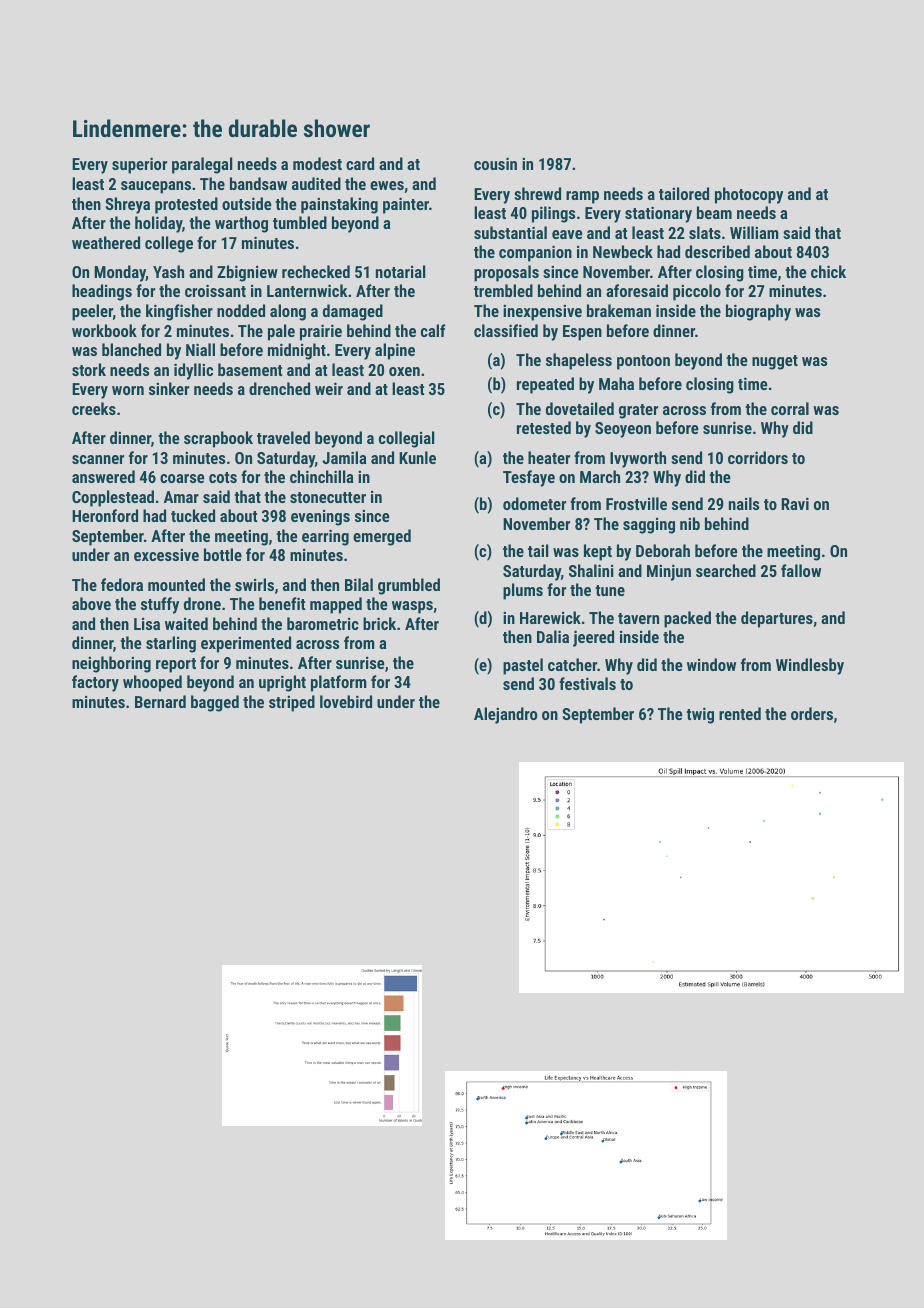 Image resolution: width=924 pixels, height=1308 pixels. I want to click on tumbled, so click(300, 222).
